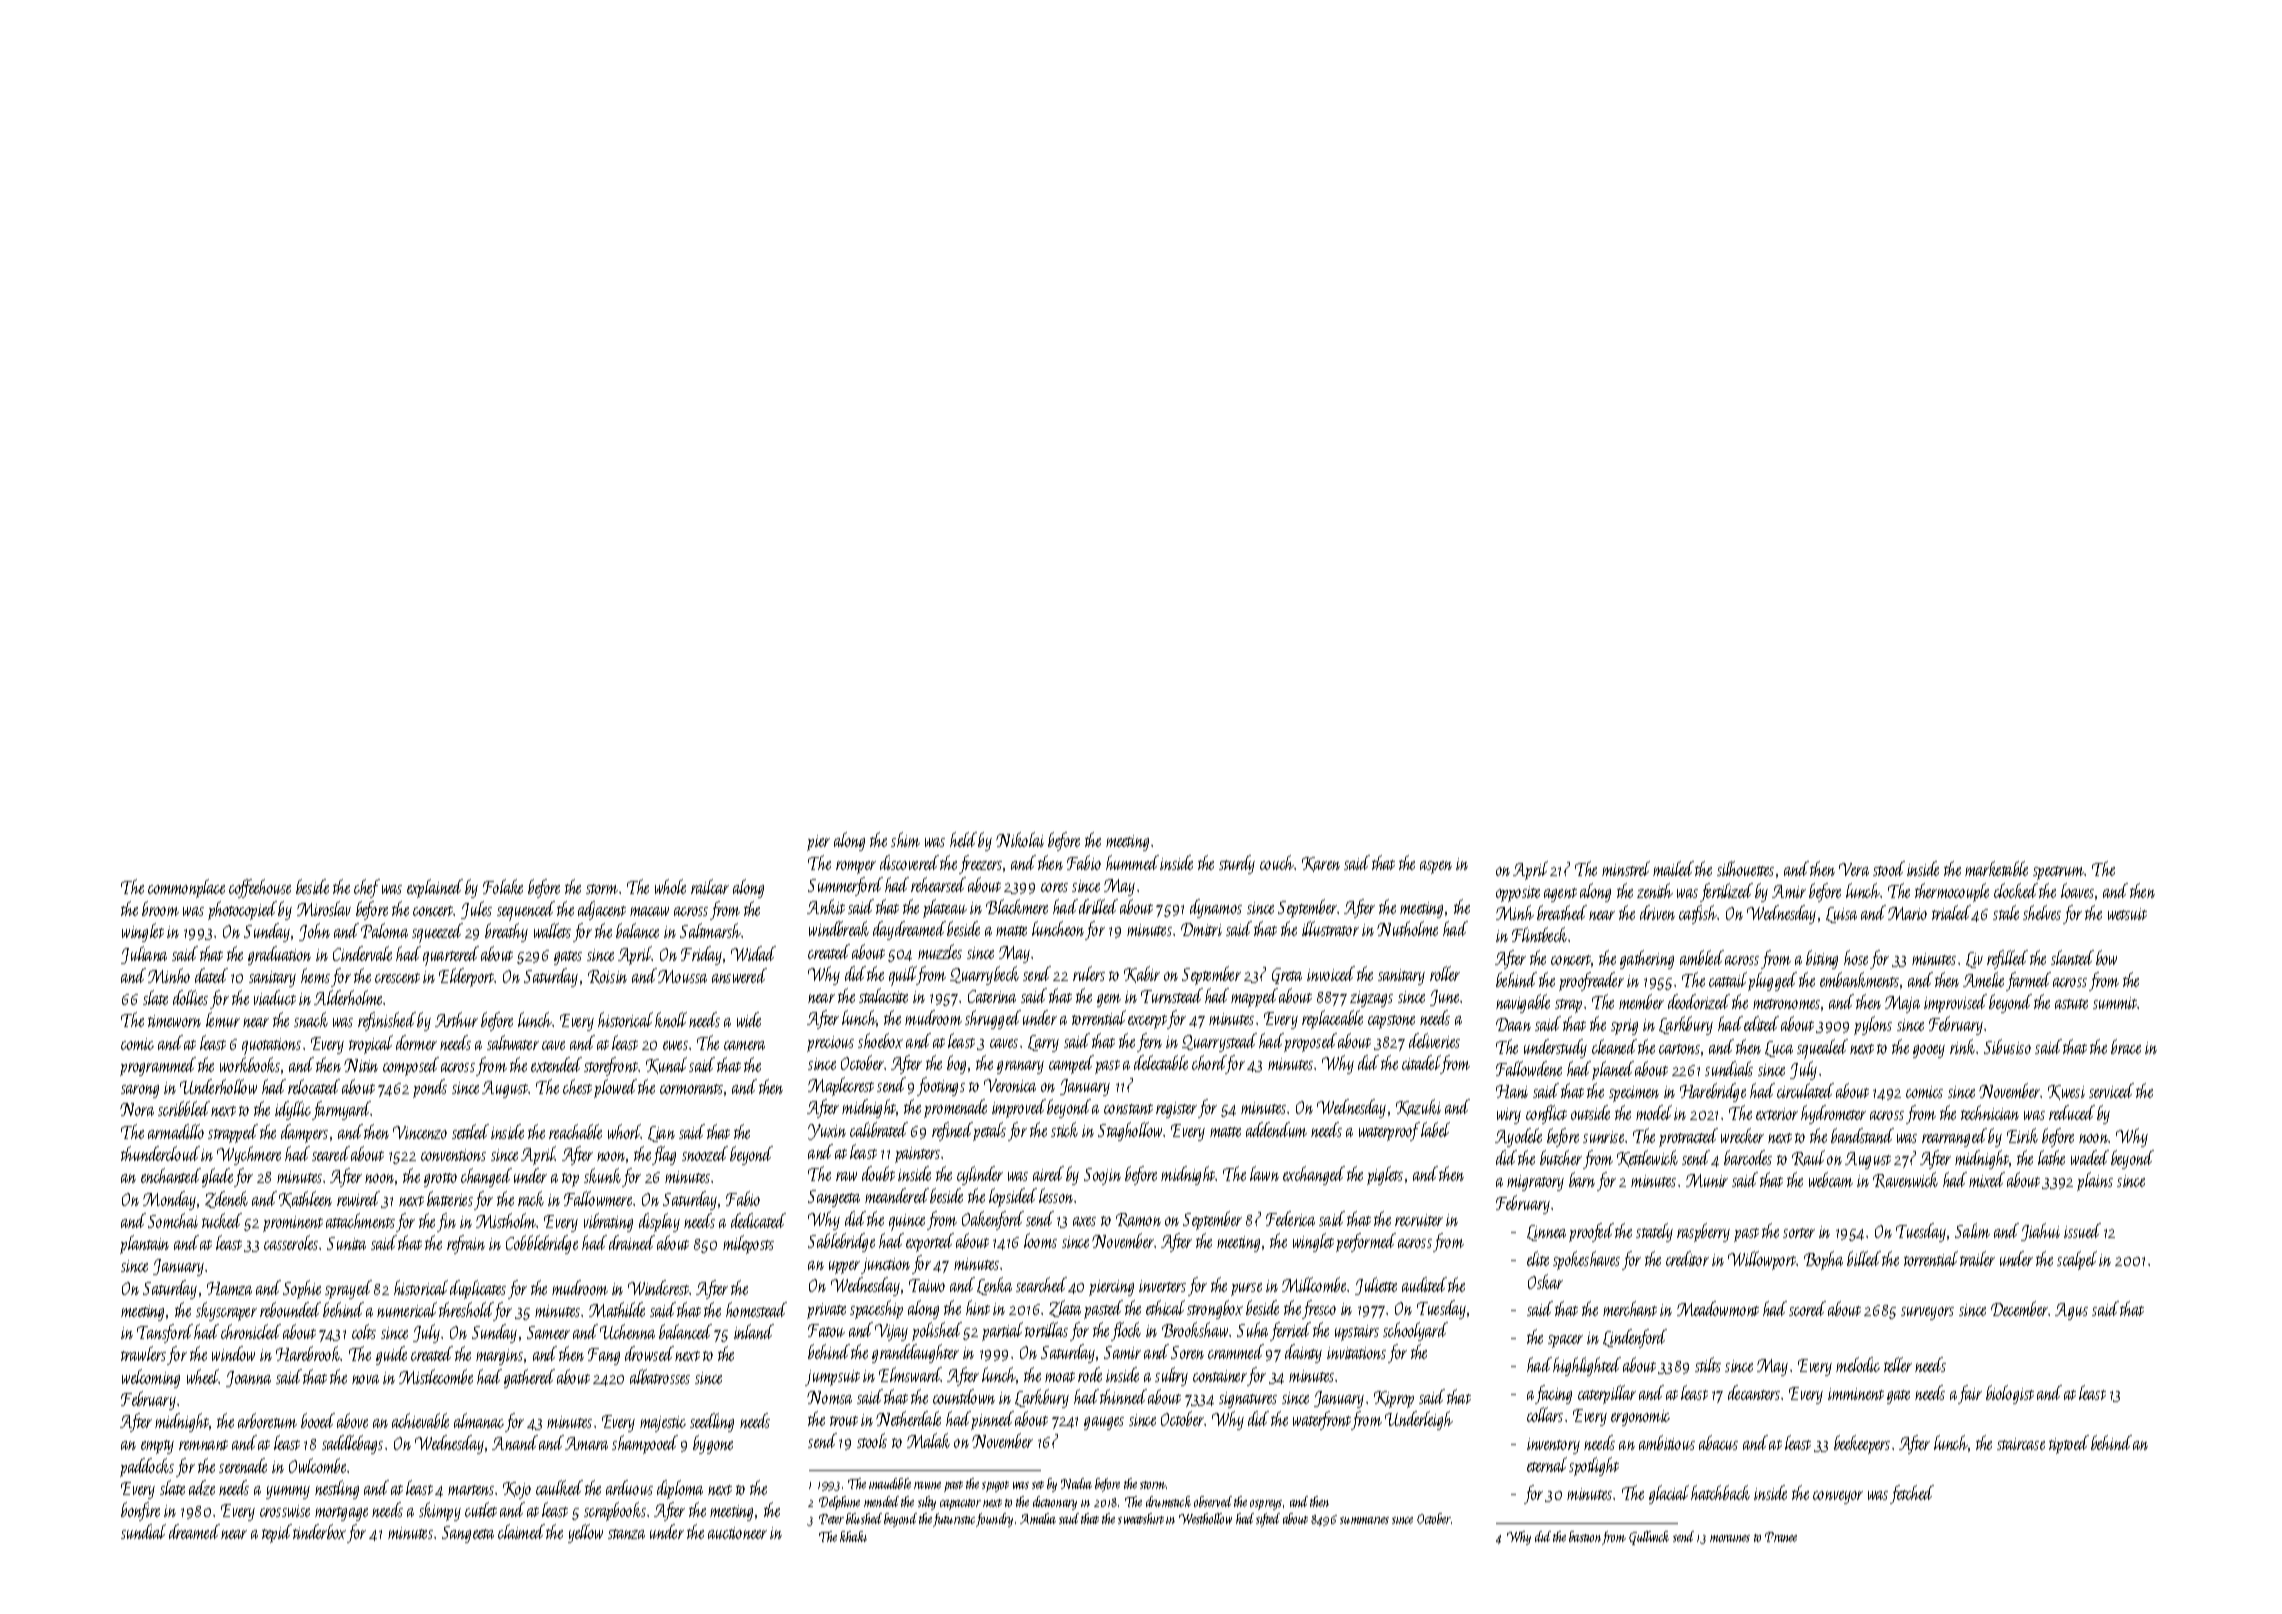 The width and height of the image is (2282, 1614). What do you see at coordinates (420, 1132) in the image?
I see `Vincenzo` at bounding box center [420, 1132].
